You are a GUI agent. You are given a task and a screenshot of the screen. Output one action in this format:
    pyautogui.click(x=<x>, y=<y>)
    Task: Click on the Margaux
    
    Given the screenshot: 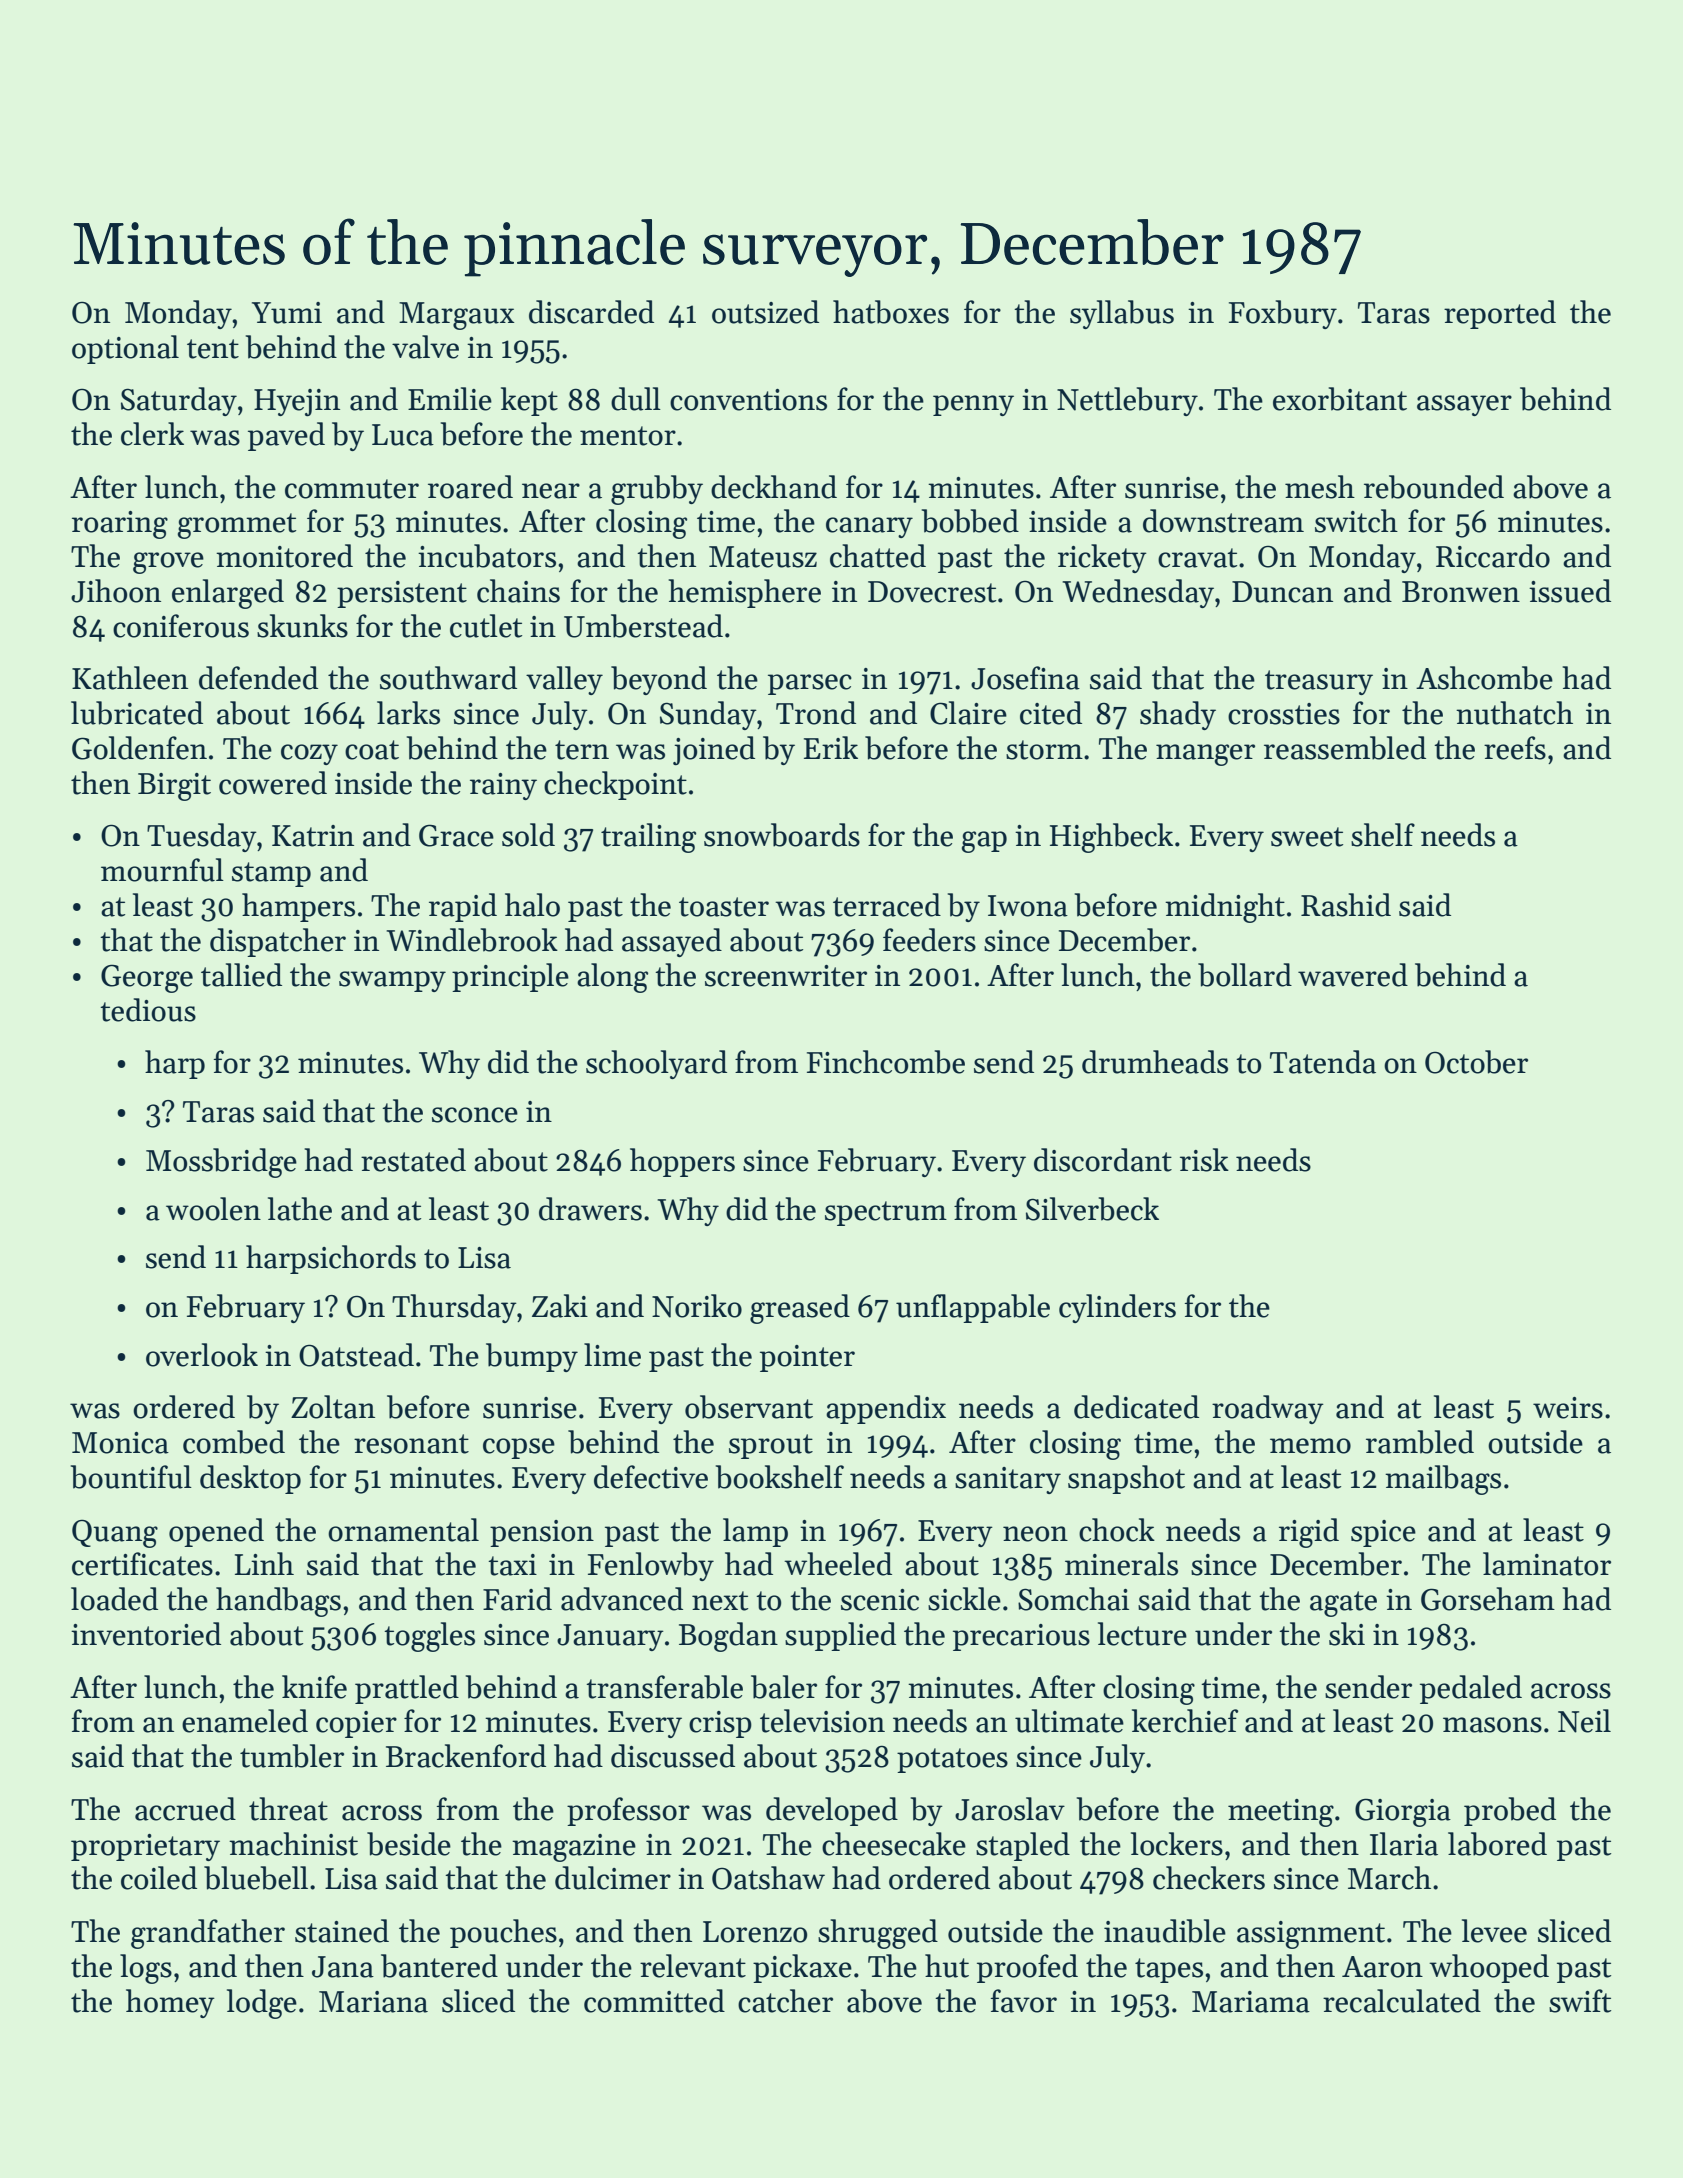 What is the action you would take?
    pyautogui.click(x=457, y=316)
